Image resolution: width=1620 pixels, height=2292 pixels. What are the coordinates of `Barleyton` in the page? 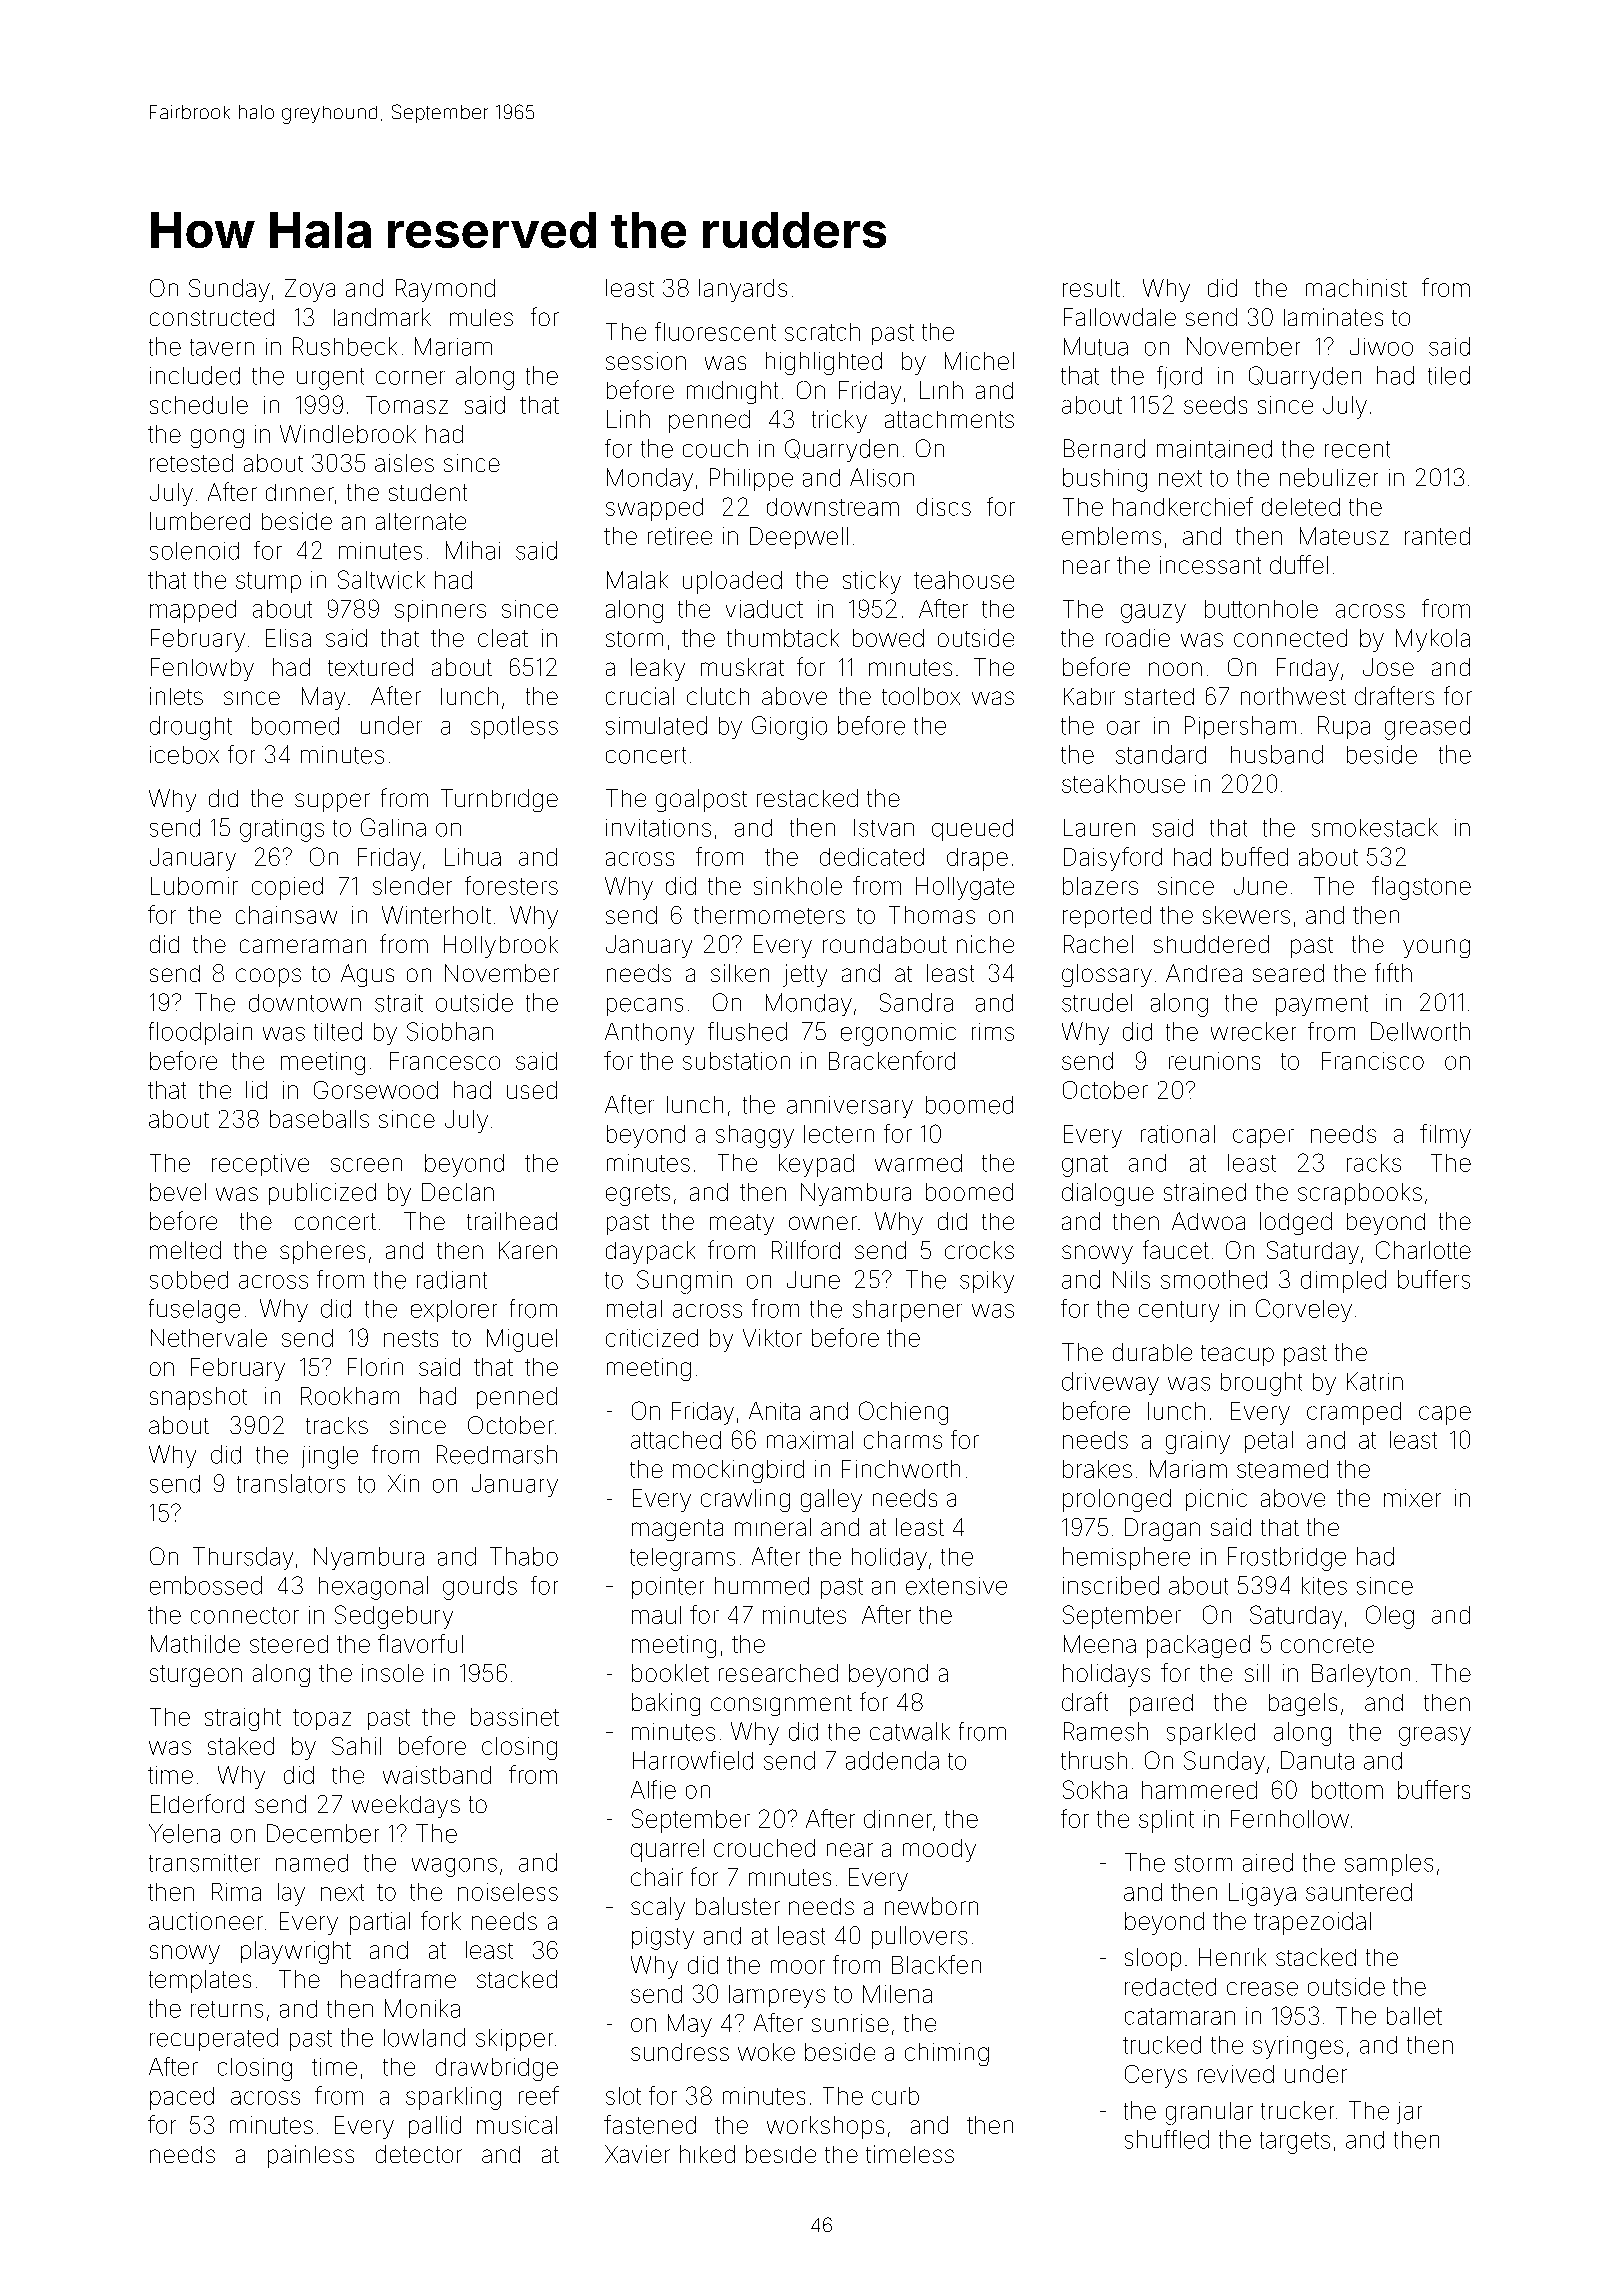 It's located at (1361, 1675).
